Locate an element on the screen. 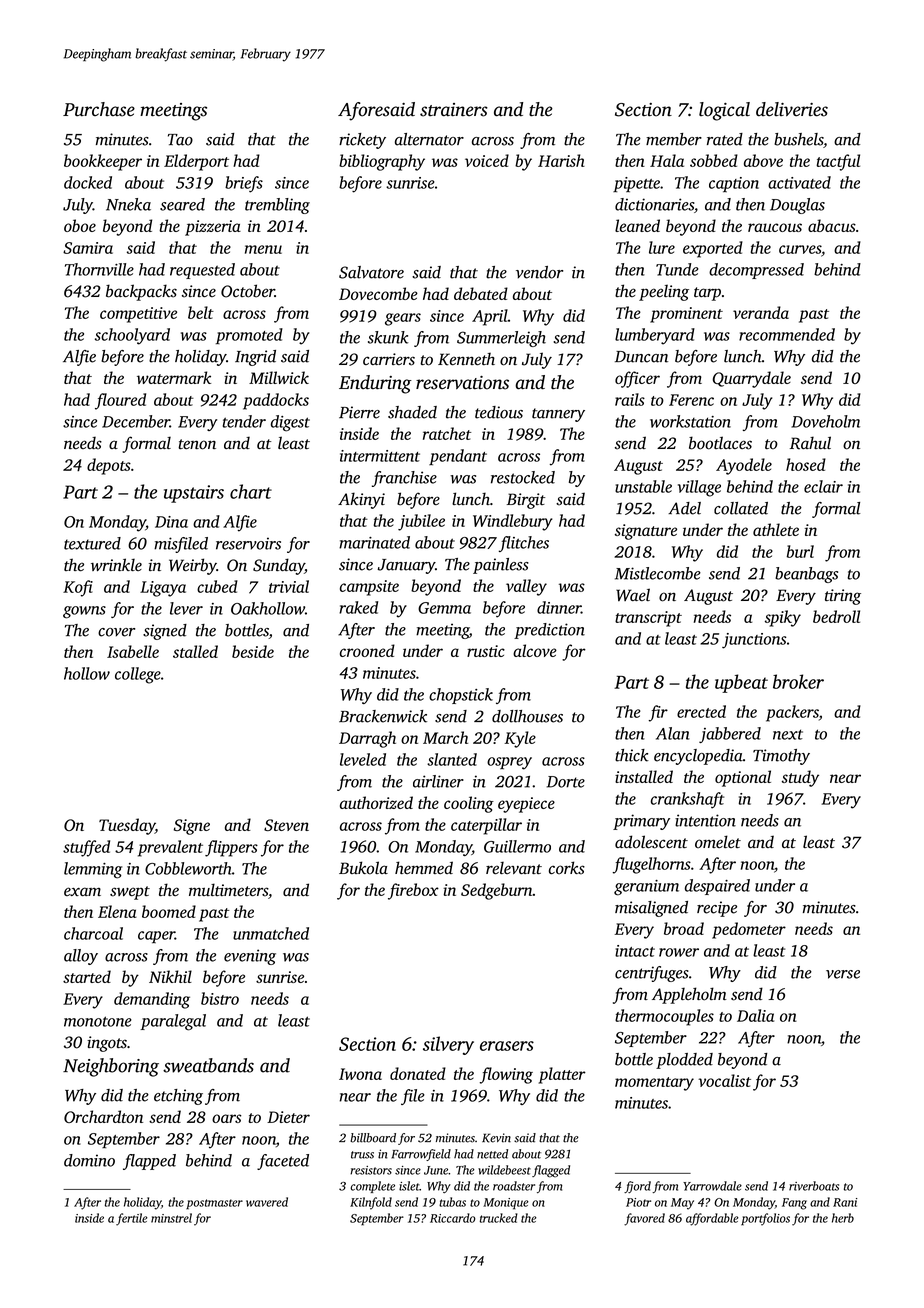  Riccardo is located at coordinates (453, 1218).
